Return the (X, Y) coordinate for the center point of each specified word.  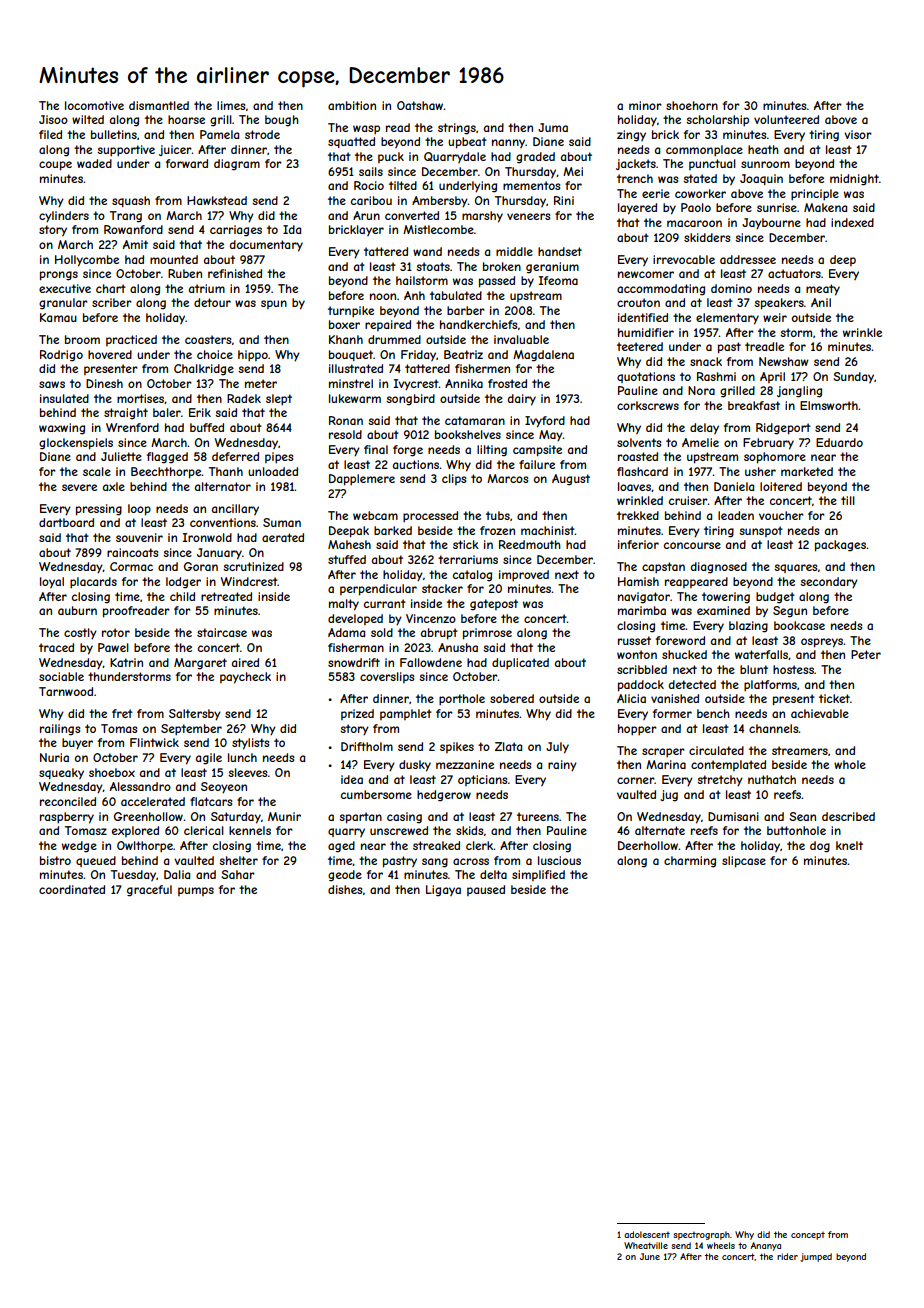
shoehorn (692, 105)
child (182, 596)
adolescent (647, 1234)
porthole (462, 700)
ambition (352, 105)
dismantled (159, 105)
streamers (800, 750)
